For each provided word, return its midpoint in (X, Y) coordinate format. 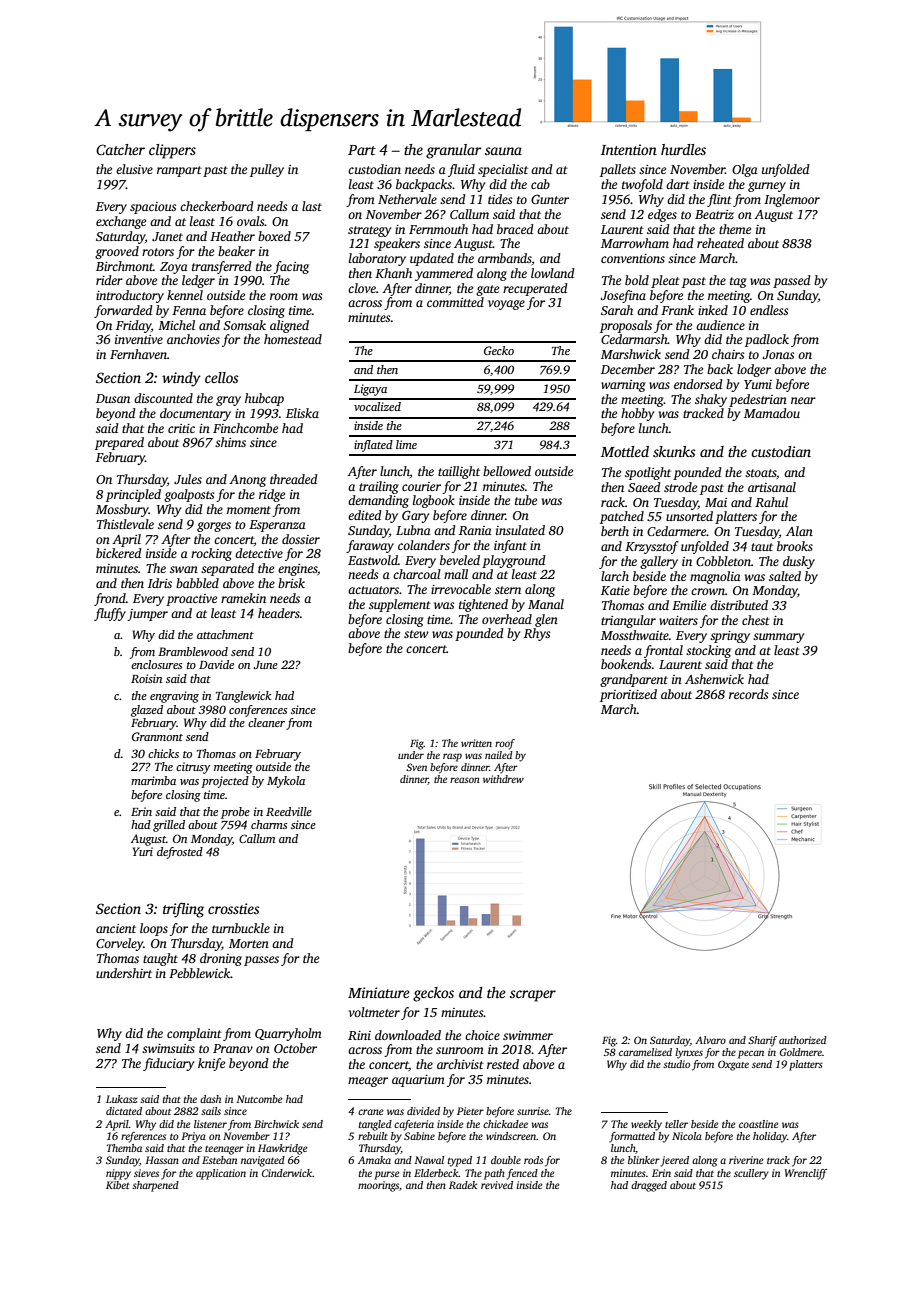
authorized (803, 1040)
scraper (533, 996)
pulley (267, 170)
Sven (416, 767)
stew (416, 634)
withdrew (503, 779)
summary (778, 638)
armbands (505, 258)
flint (719, 200)
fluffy (110, 614)
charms (269, 824)
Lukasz (121, 1099)
